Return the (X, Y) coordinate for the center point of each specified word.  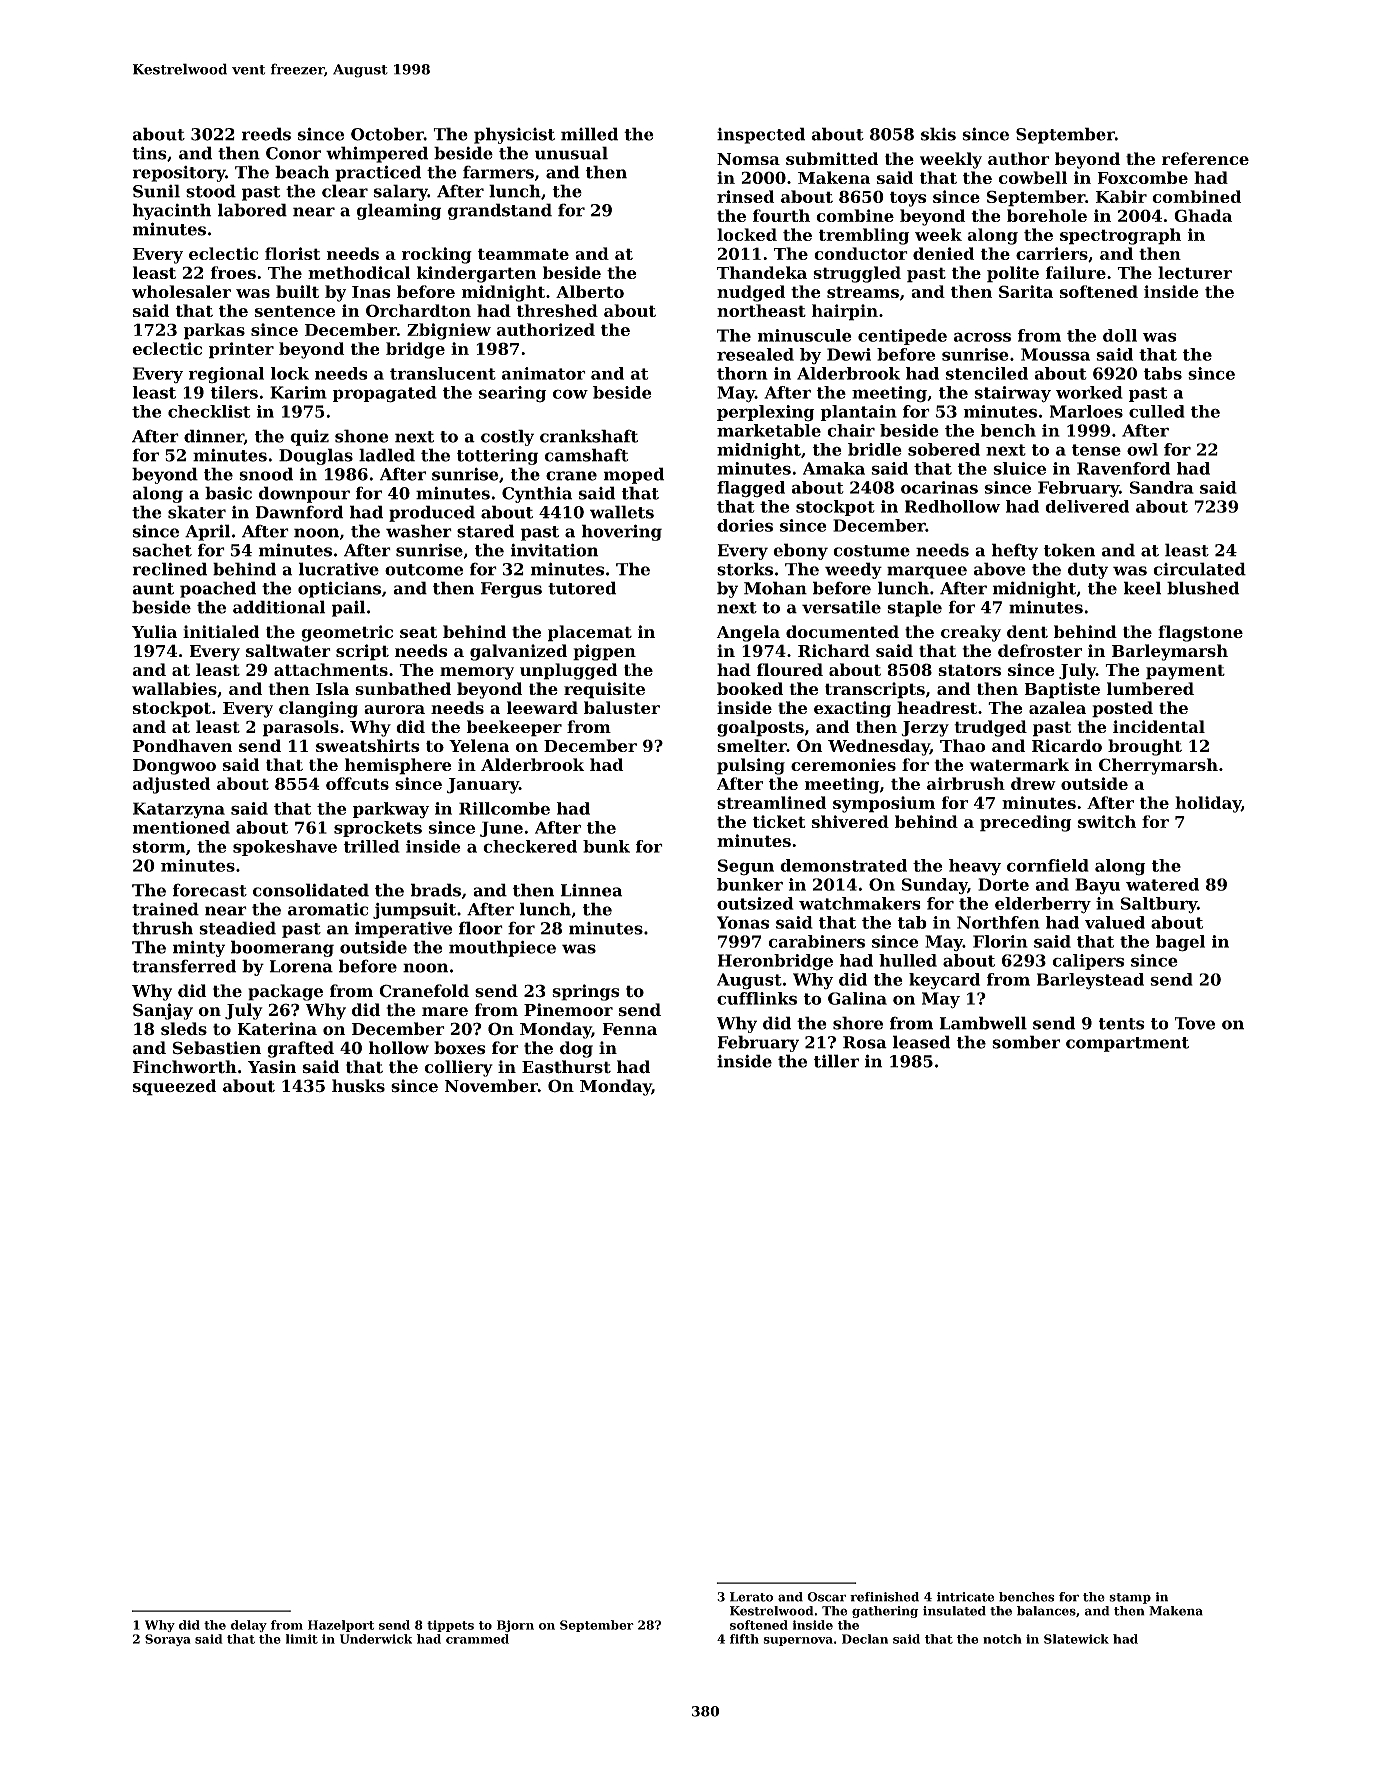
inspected (761, 135)
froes (233, 272)
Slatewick (1076, 1639)
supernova (798, 1641)
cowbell (1033, 177)
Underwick (376, 1639)
